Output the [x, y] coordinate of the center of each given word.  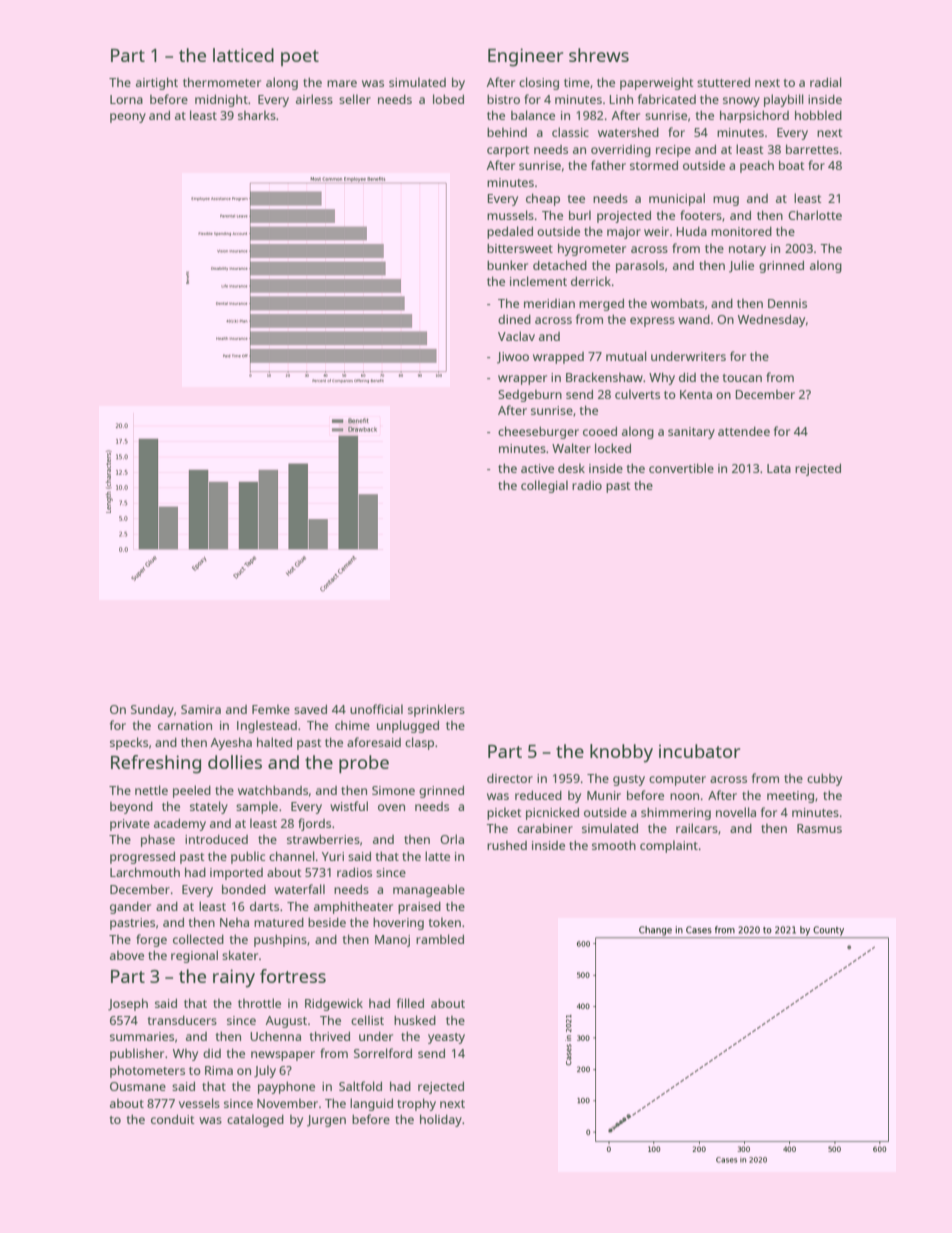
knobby [621, 753]
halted [274, 742]
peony [128, 118]
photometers [147, 1071]
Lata [779, 468]
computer [677, 780]
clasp [419, 743]
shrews [599, 55]
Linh [621, 99]
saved [310, 709]
